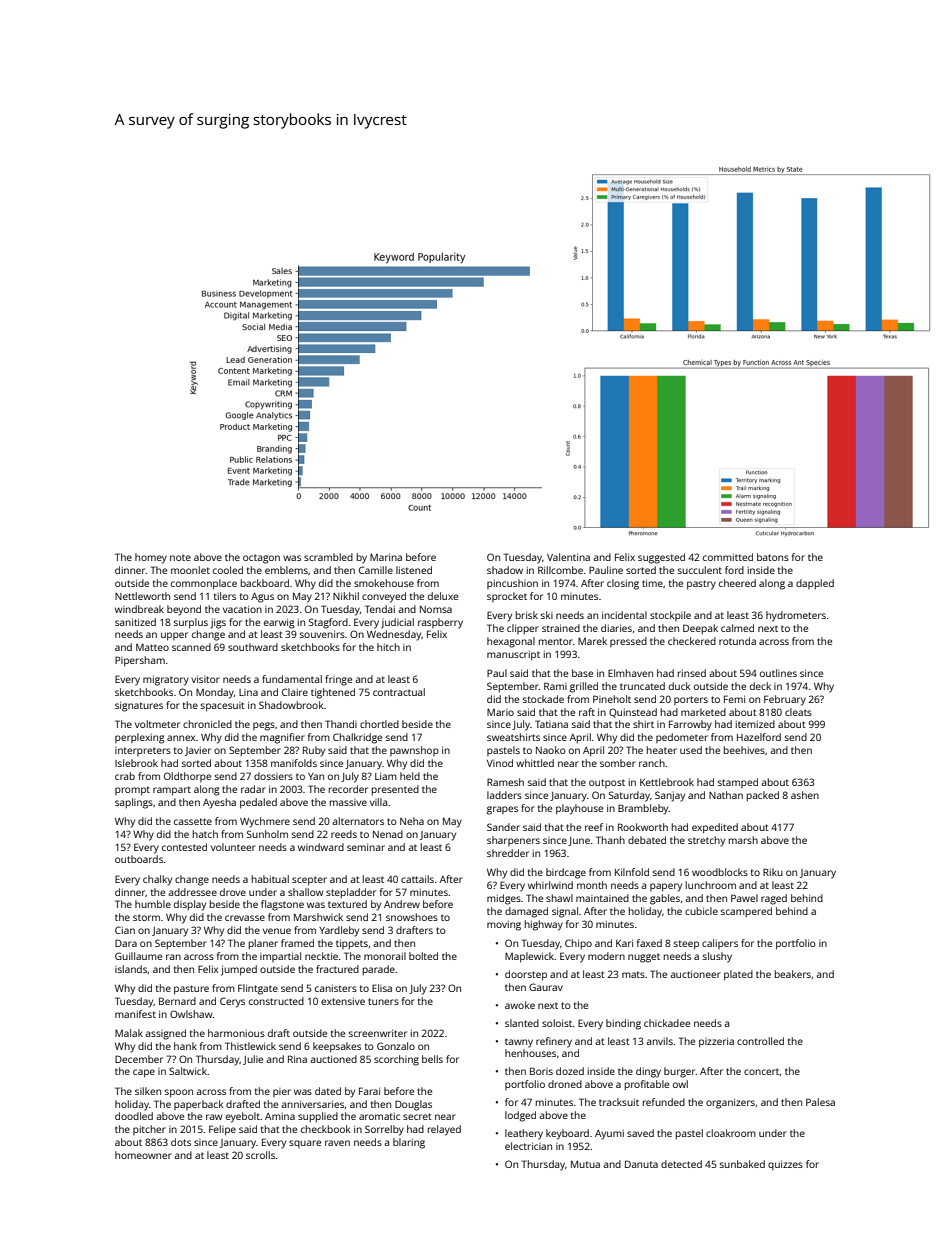  What do you see at coordinates (328, 557) in the screenshot?
I see `scrambled` at bounding box center [328, 557].
